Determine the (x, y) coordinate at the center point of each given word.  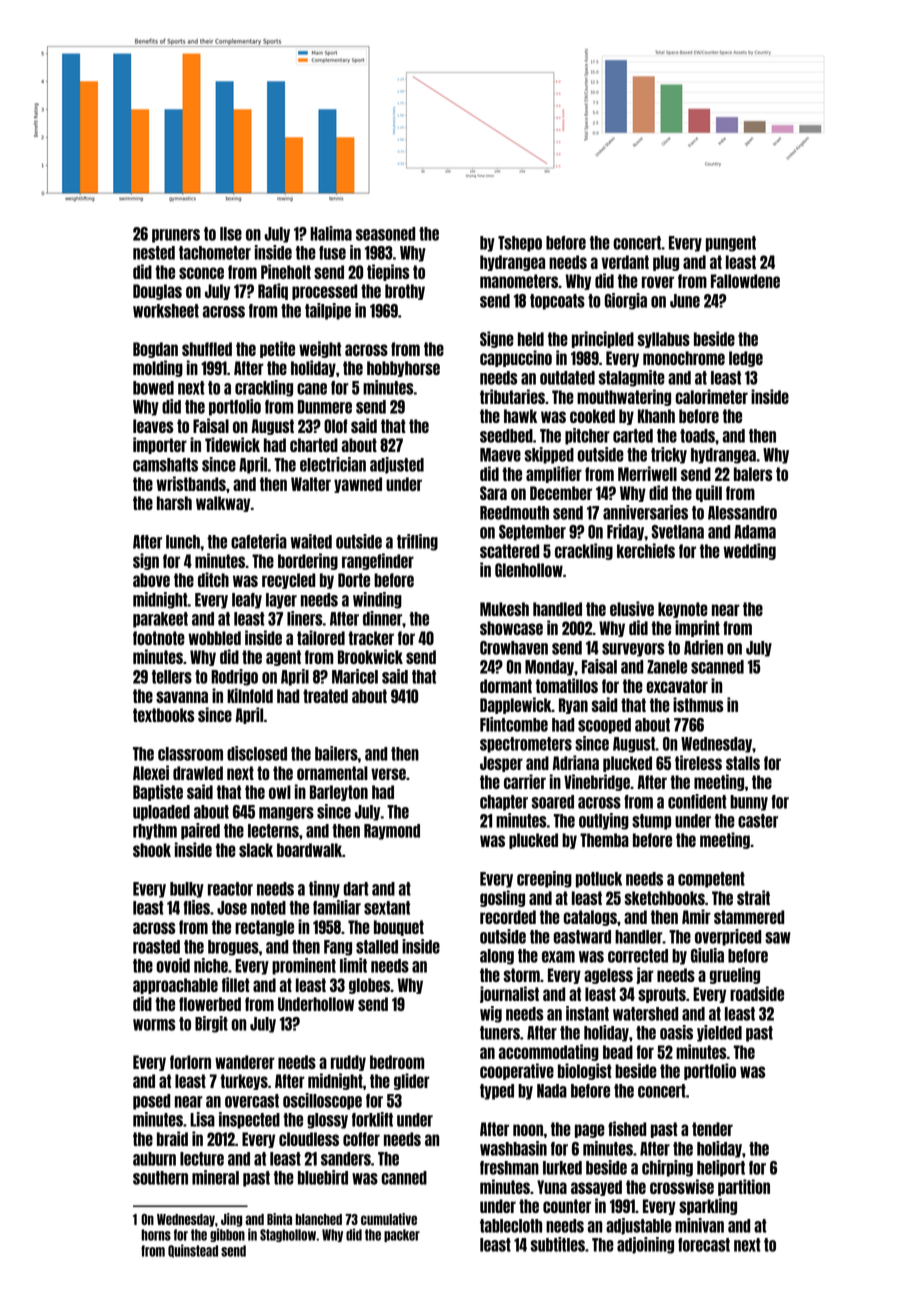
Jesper (501, 764)
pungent (731, 244)
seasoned (386, 234)
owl (280, 792)
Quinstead (193, 1251)
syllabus (664, 340)
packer (402, 1235)
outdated (567, 378)
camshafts (165, 465)
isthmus (698, 704)
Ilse (231, 234)
